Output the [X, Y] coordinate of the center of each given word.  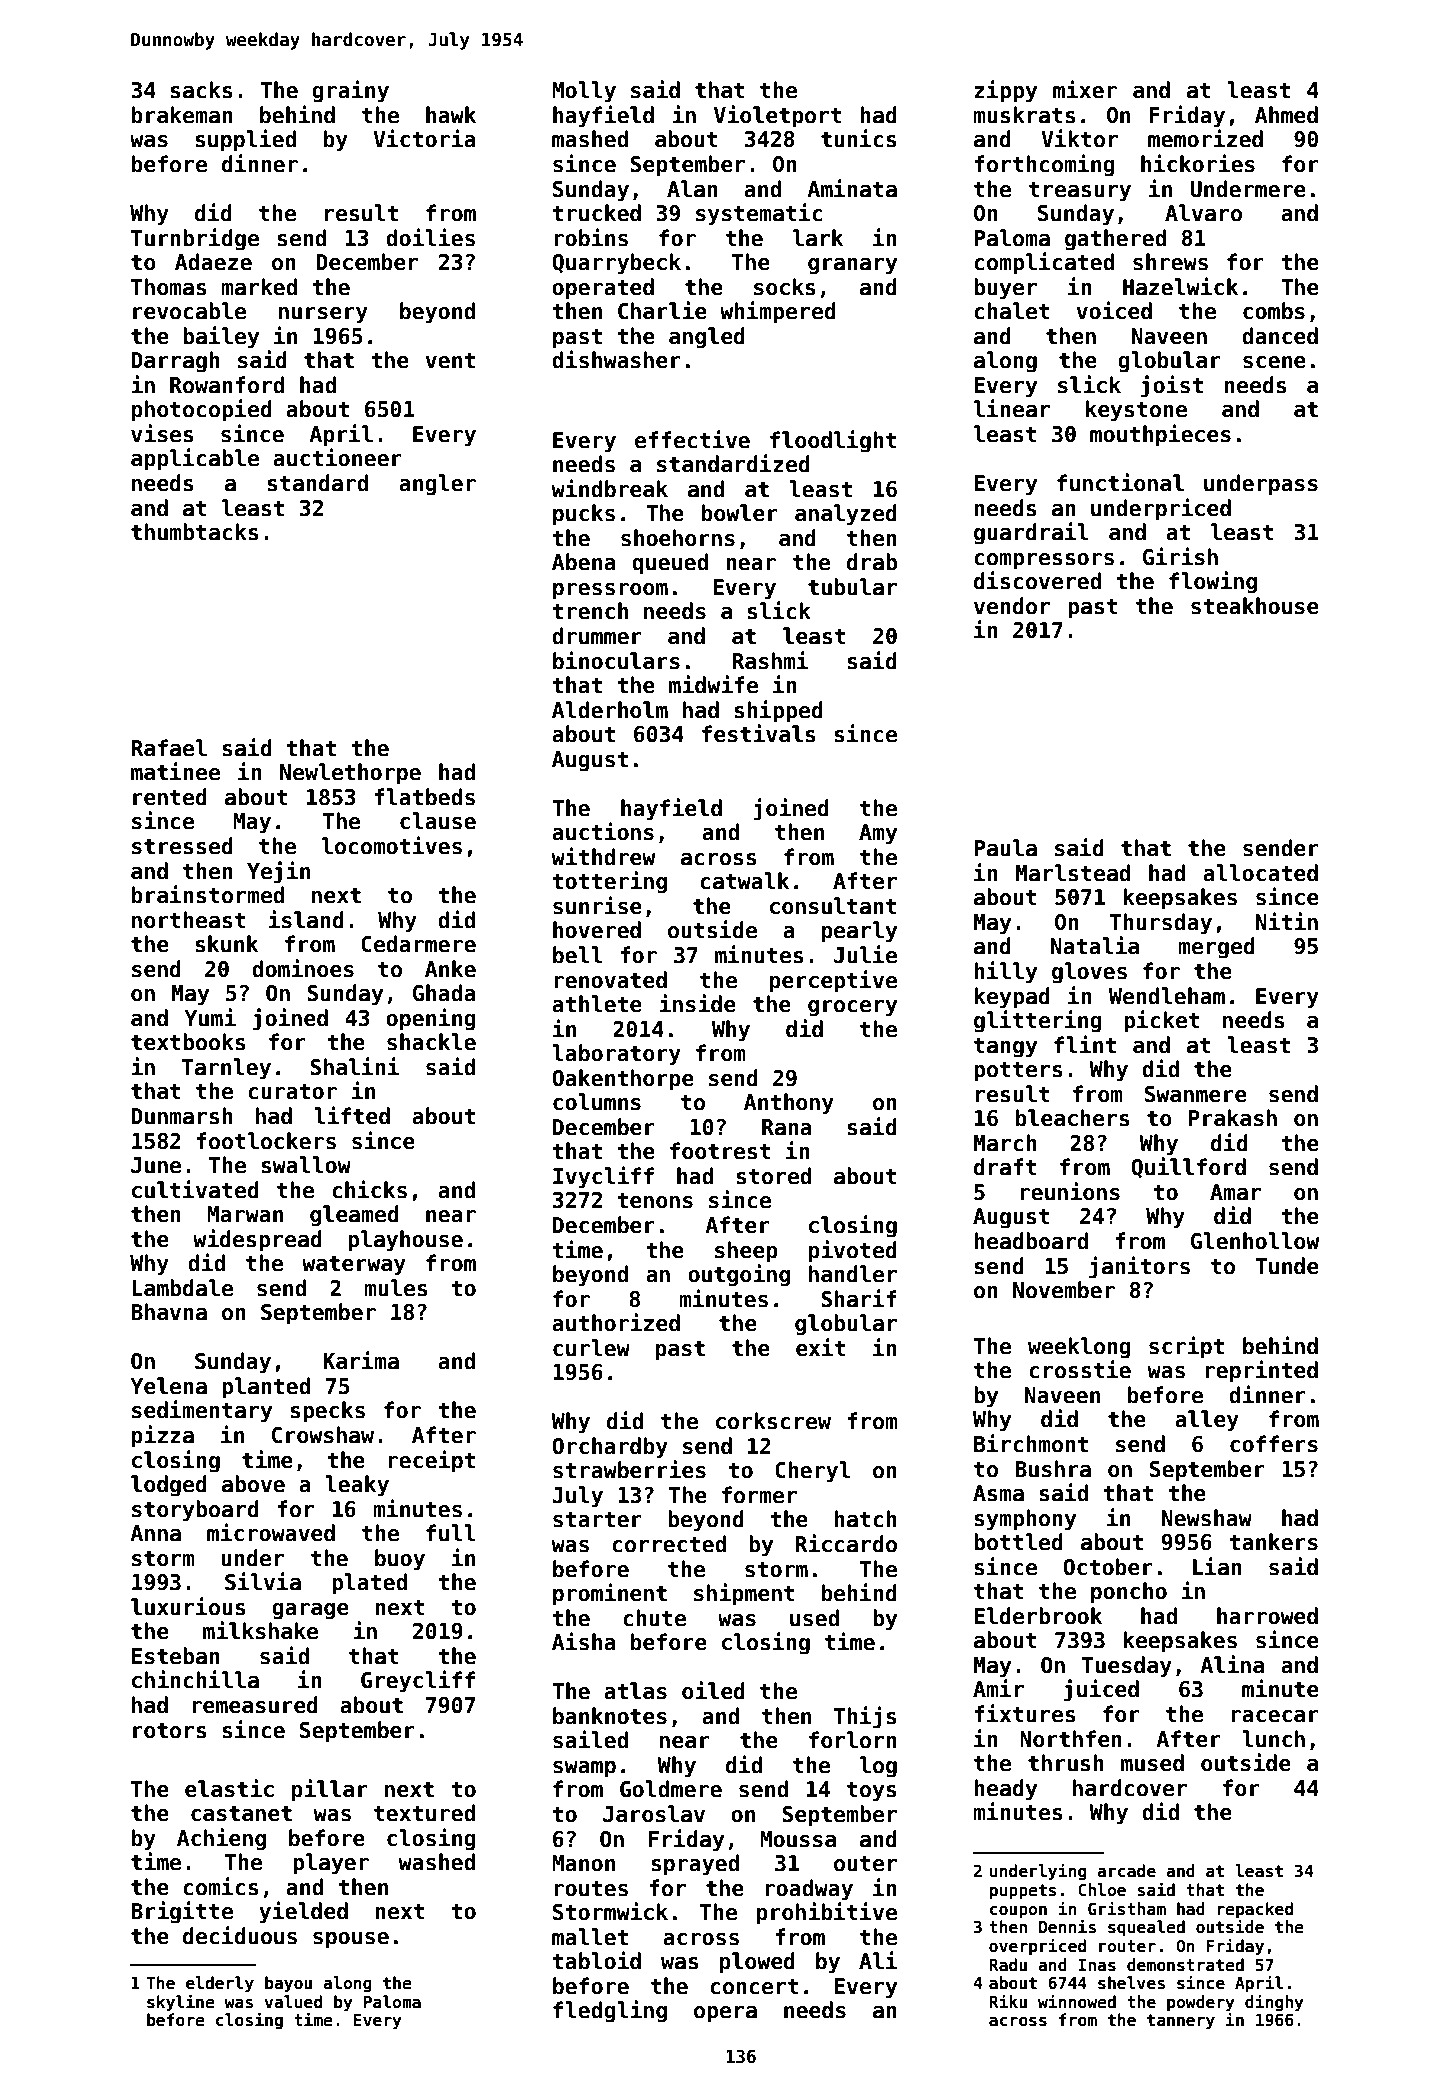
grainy [350, 91]
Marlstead [1073, 873]
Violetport [778, 116]
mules [396, 1288]
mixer [1085, 89]
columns [597, 1102]
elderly [220, 1984]
